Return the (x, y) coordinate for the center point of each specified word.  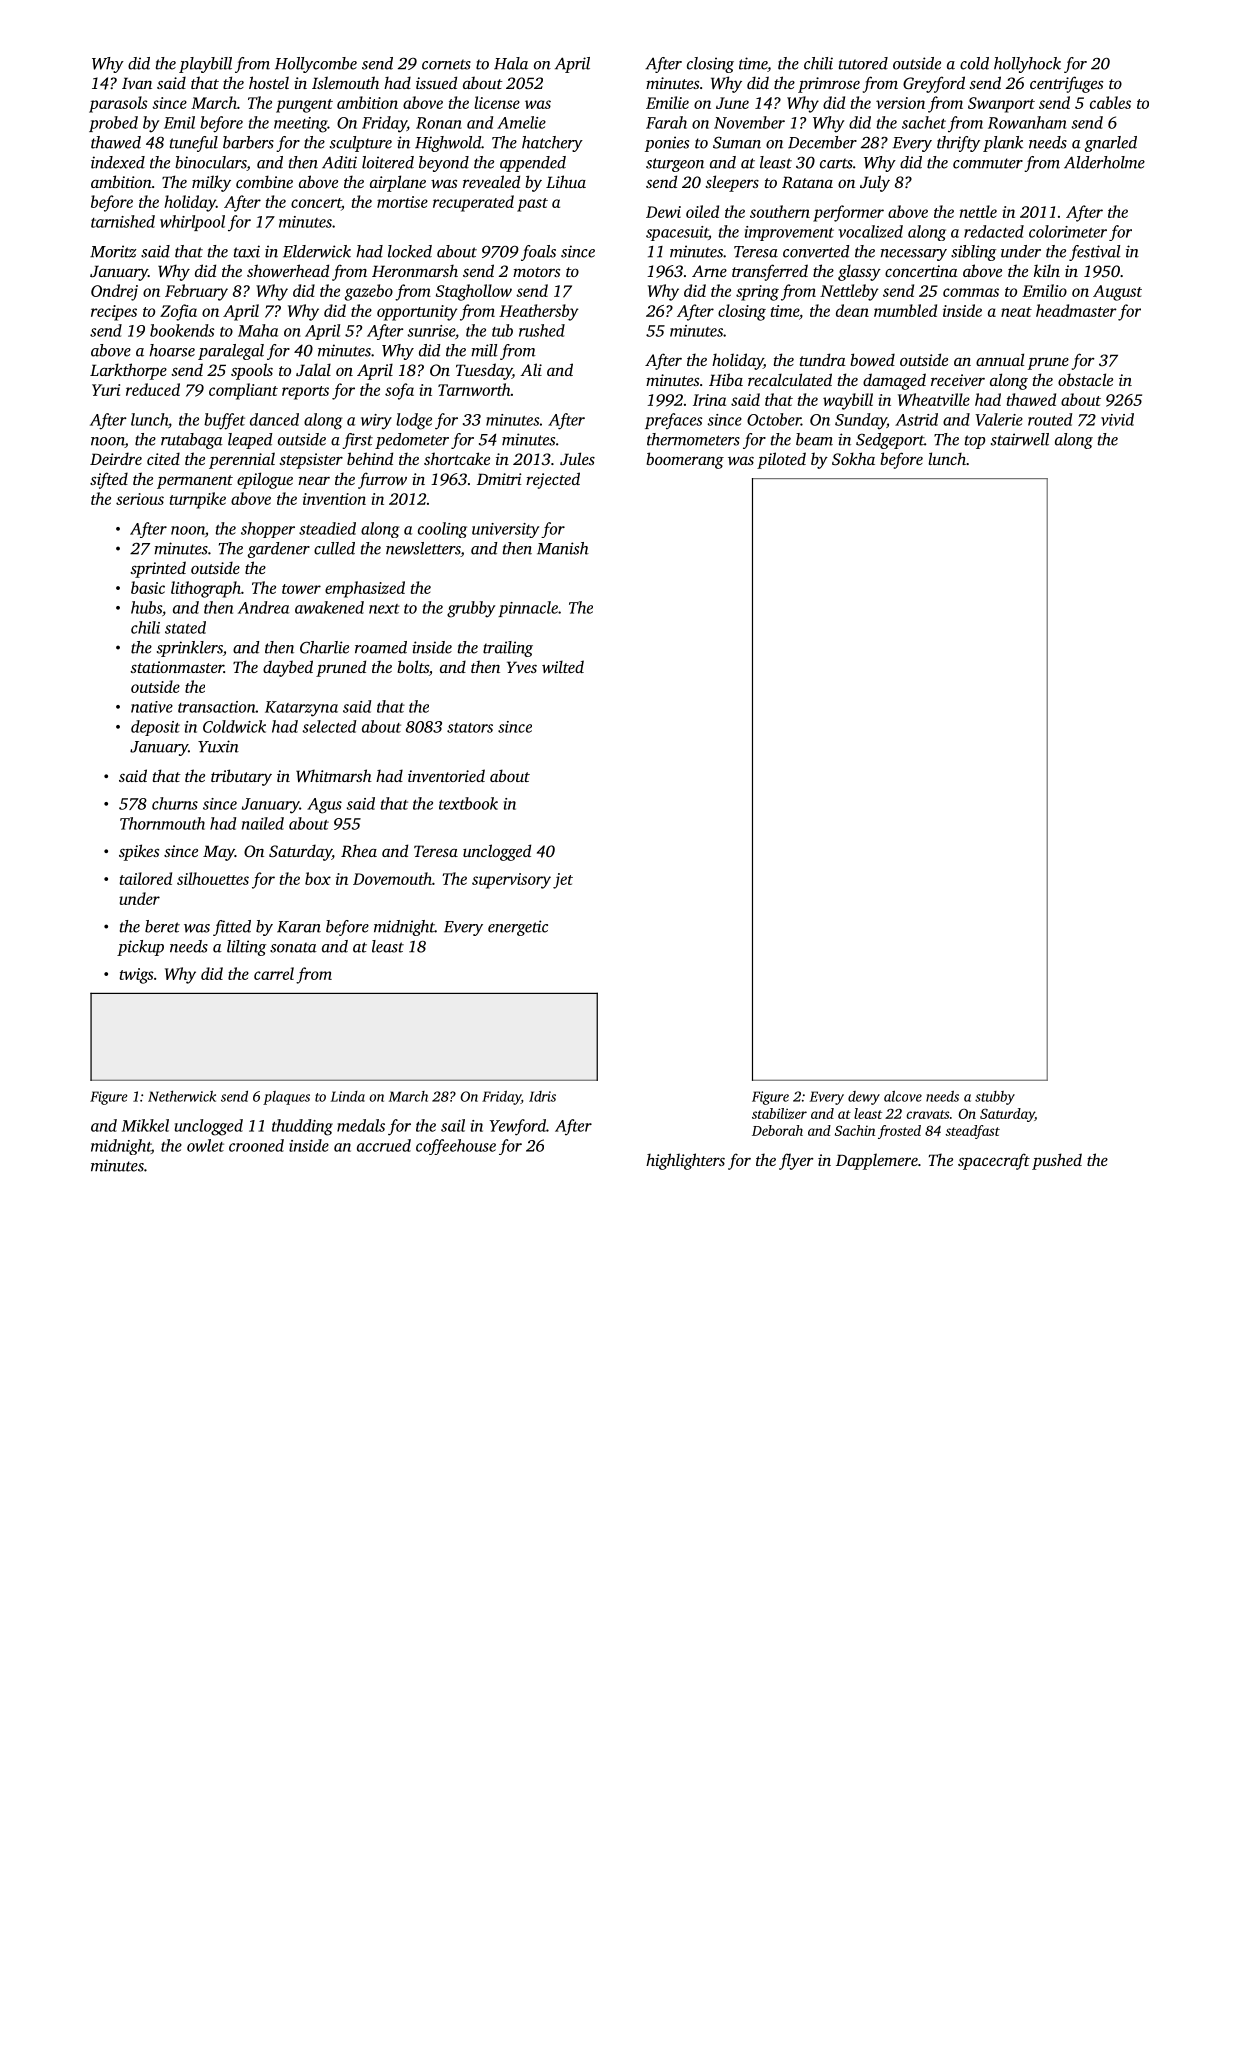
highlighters (685, 1161)
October (774, 419)
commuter (988, 163)
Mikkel (145, 1125)
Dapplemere (877, 1161)
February (196, 292)
